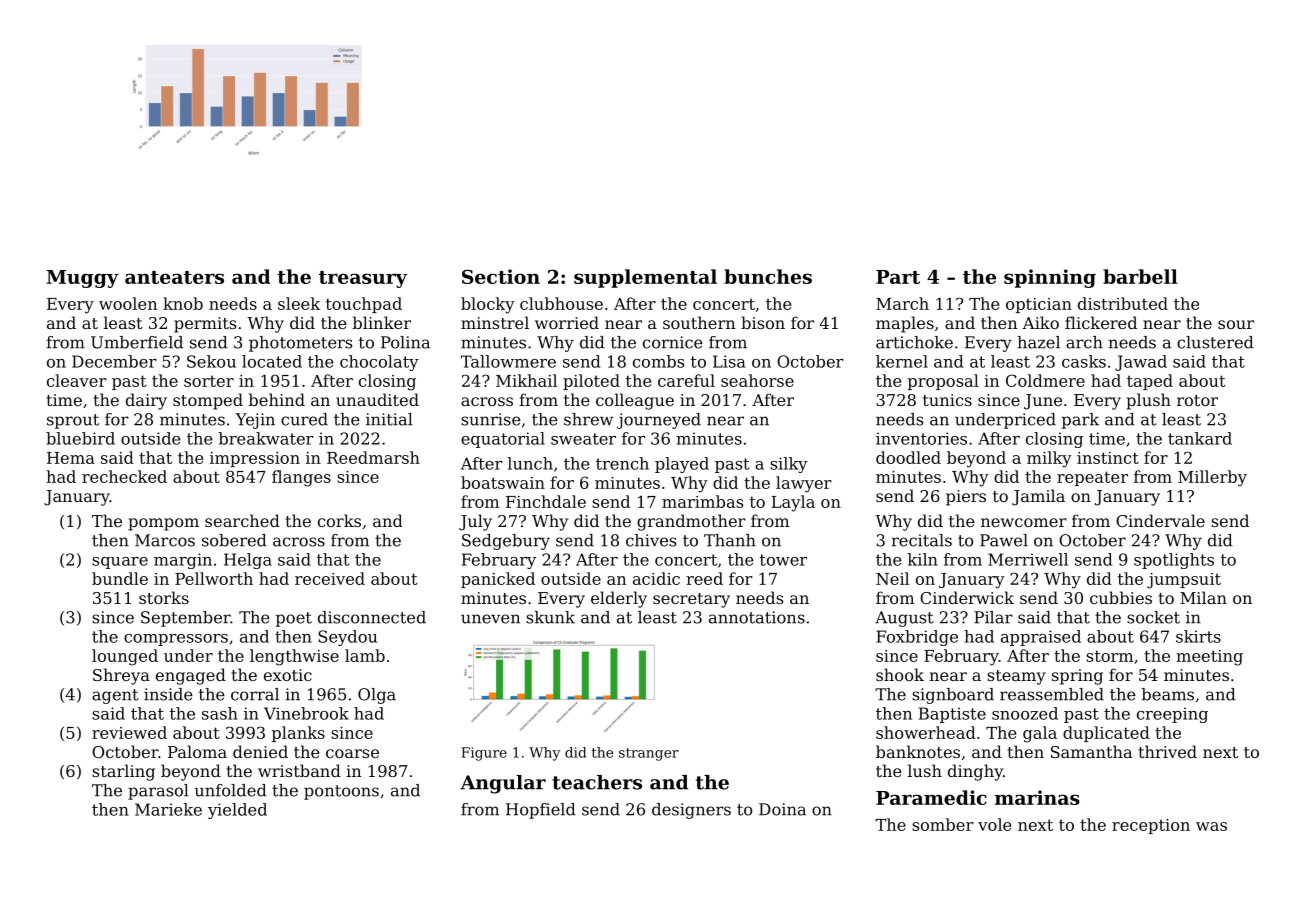 Image resolution: width=1308 pixels, height=924 pixels. What do you see at coordinates (1038, 342) in the image?
I see `hazel` at bounding box center [1038, 342].
